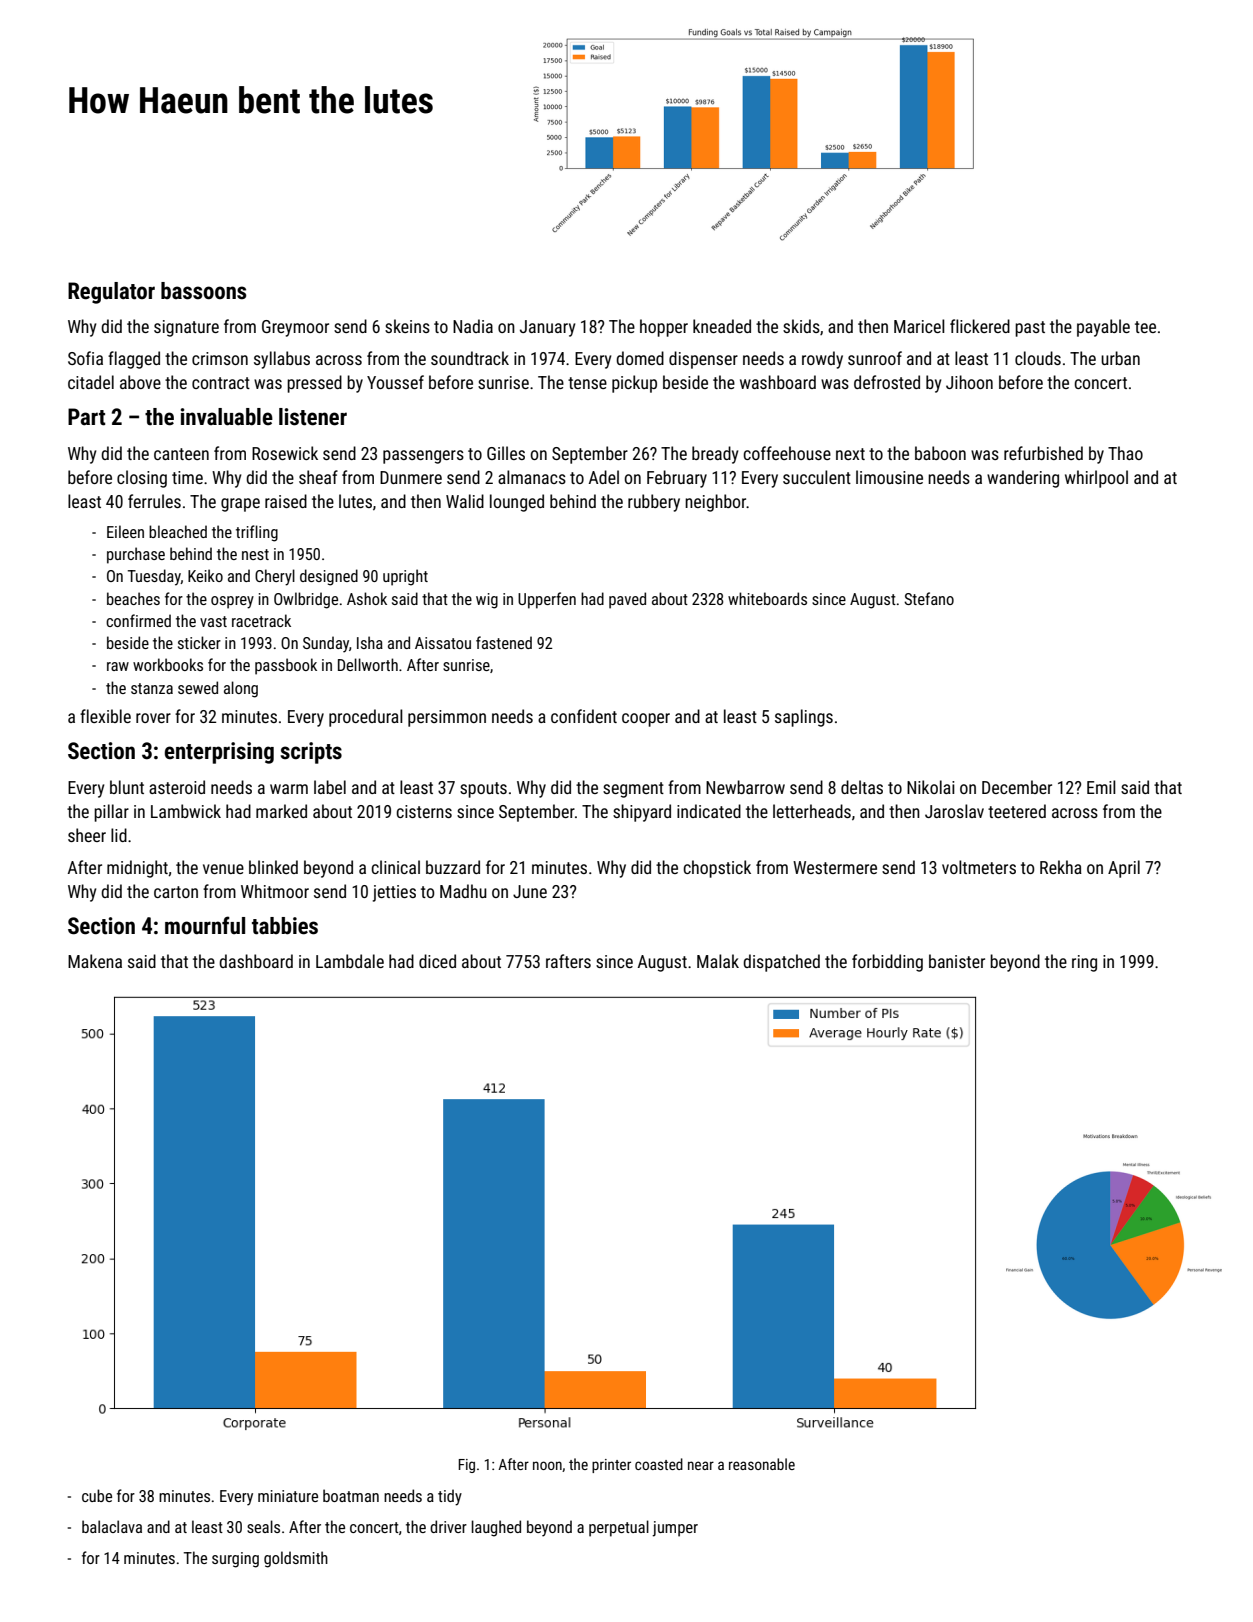 The height and width of the image is (1622, 1253). What do you see at coordinates (804, 718) in the image?
I see `saplings` at bounding box center [804, 718].
